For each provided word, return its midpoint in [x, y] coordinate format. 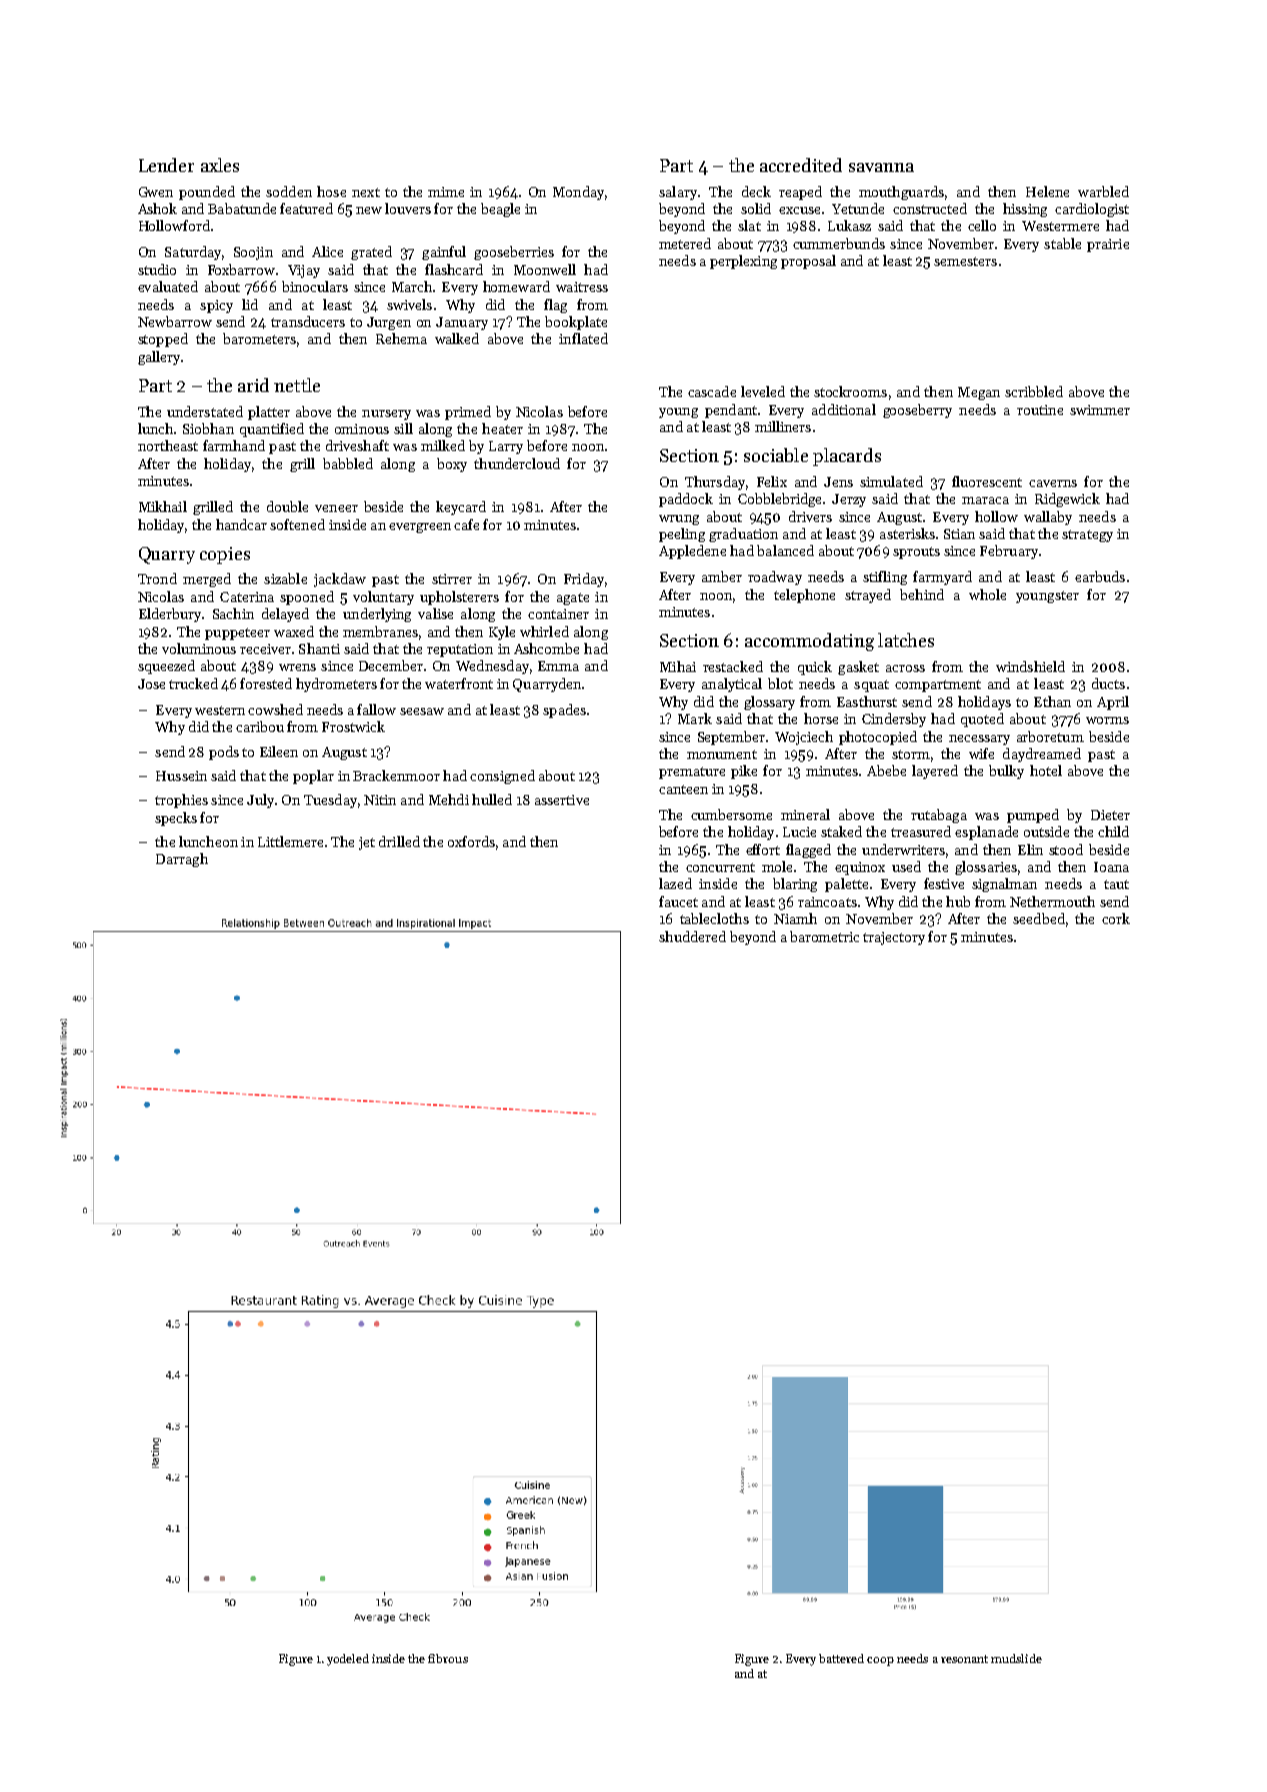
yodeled [348, 1660]
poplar [313, 777]
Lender [166, 165]
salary [678, 193]
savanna [881, 167]
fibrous [448, 1658]
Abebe [886, 770]
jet [367, 843]
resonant [964, 1659]
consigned [502, 777]
